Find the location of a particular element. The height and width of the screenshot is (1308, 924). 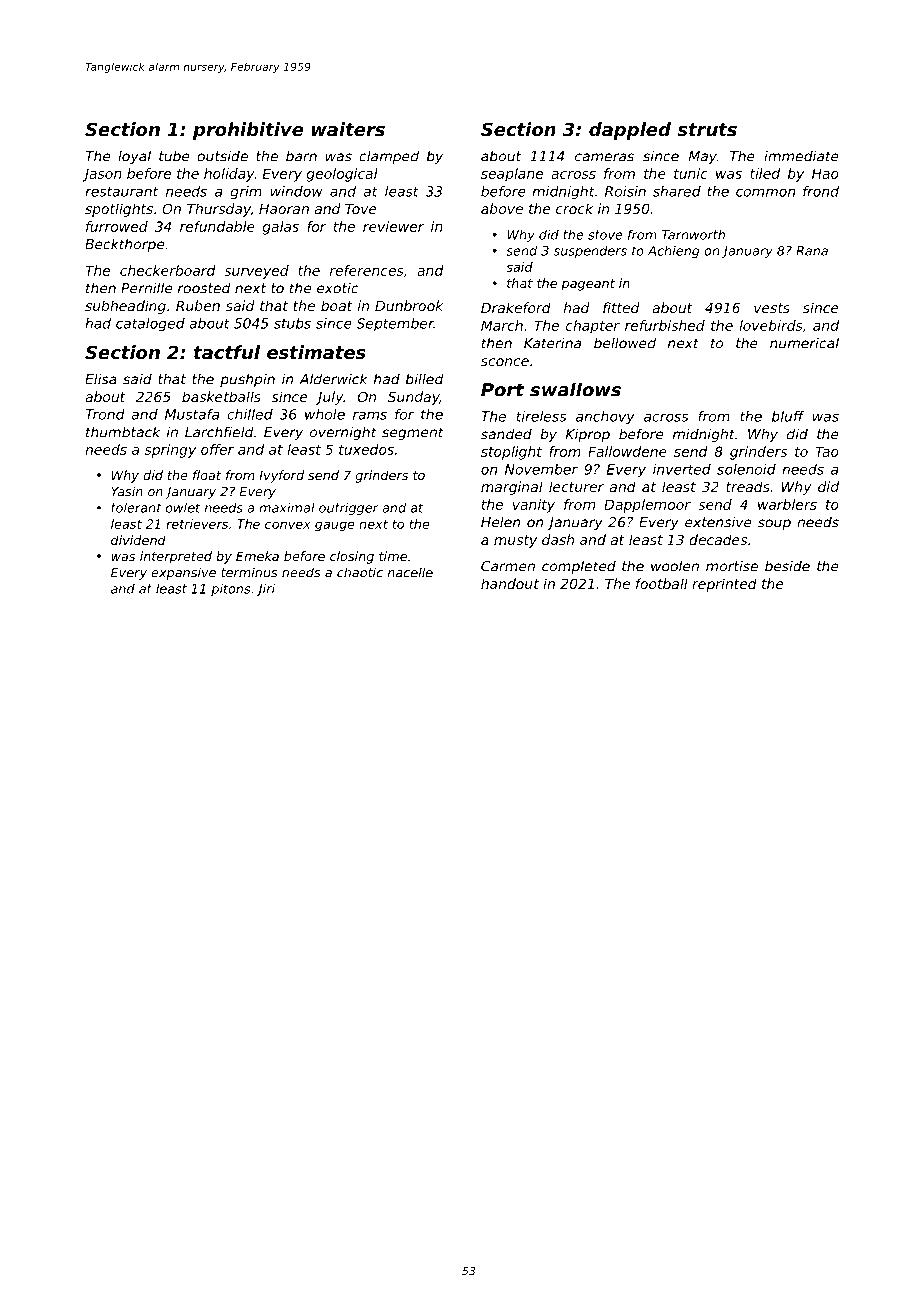

loyal is located at coordinates (134, 157).
